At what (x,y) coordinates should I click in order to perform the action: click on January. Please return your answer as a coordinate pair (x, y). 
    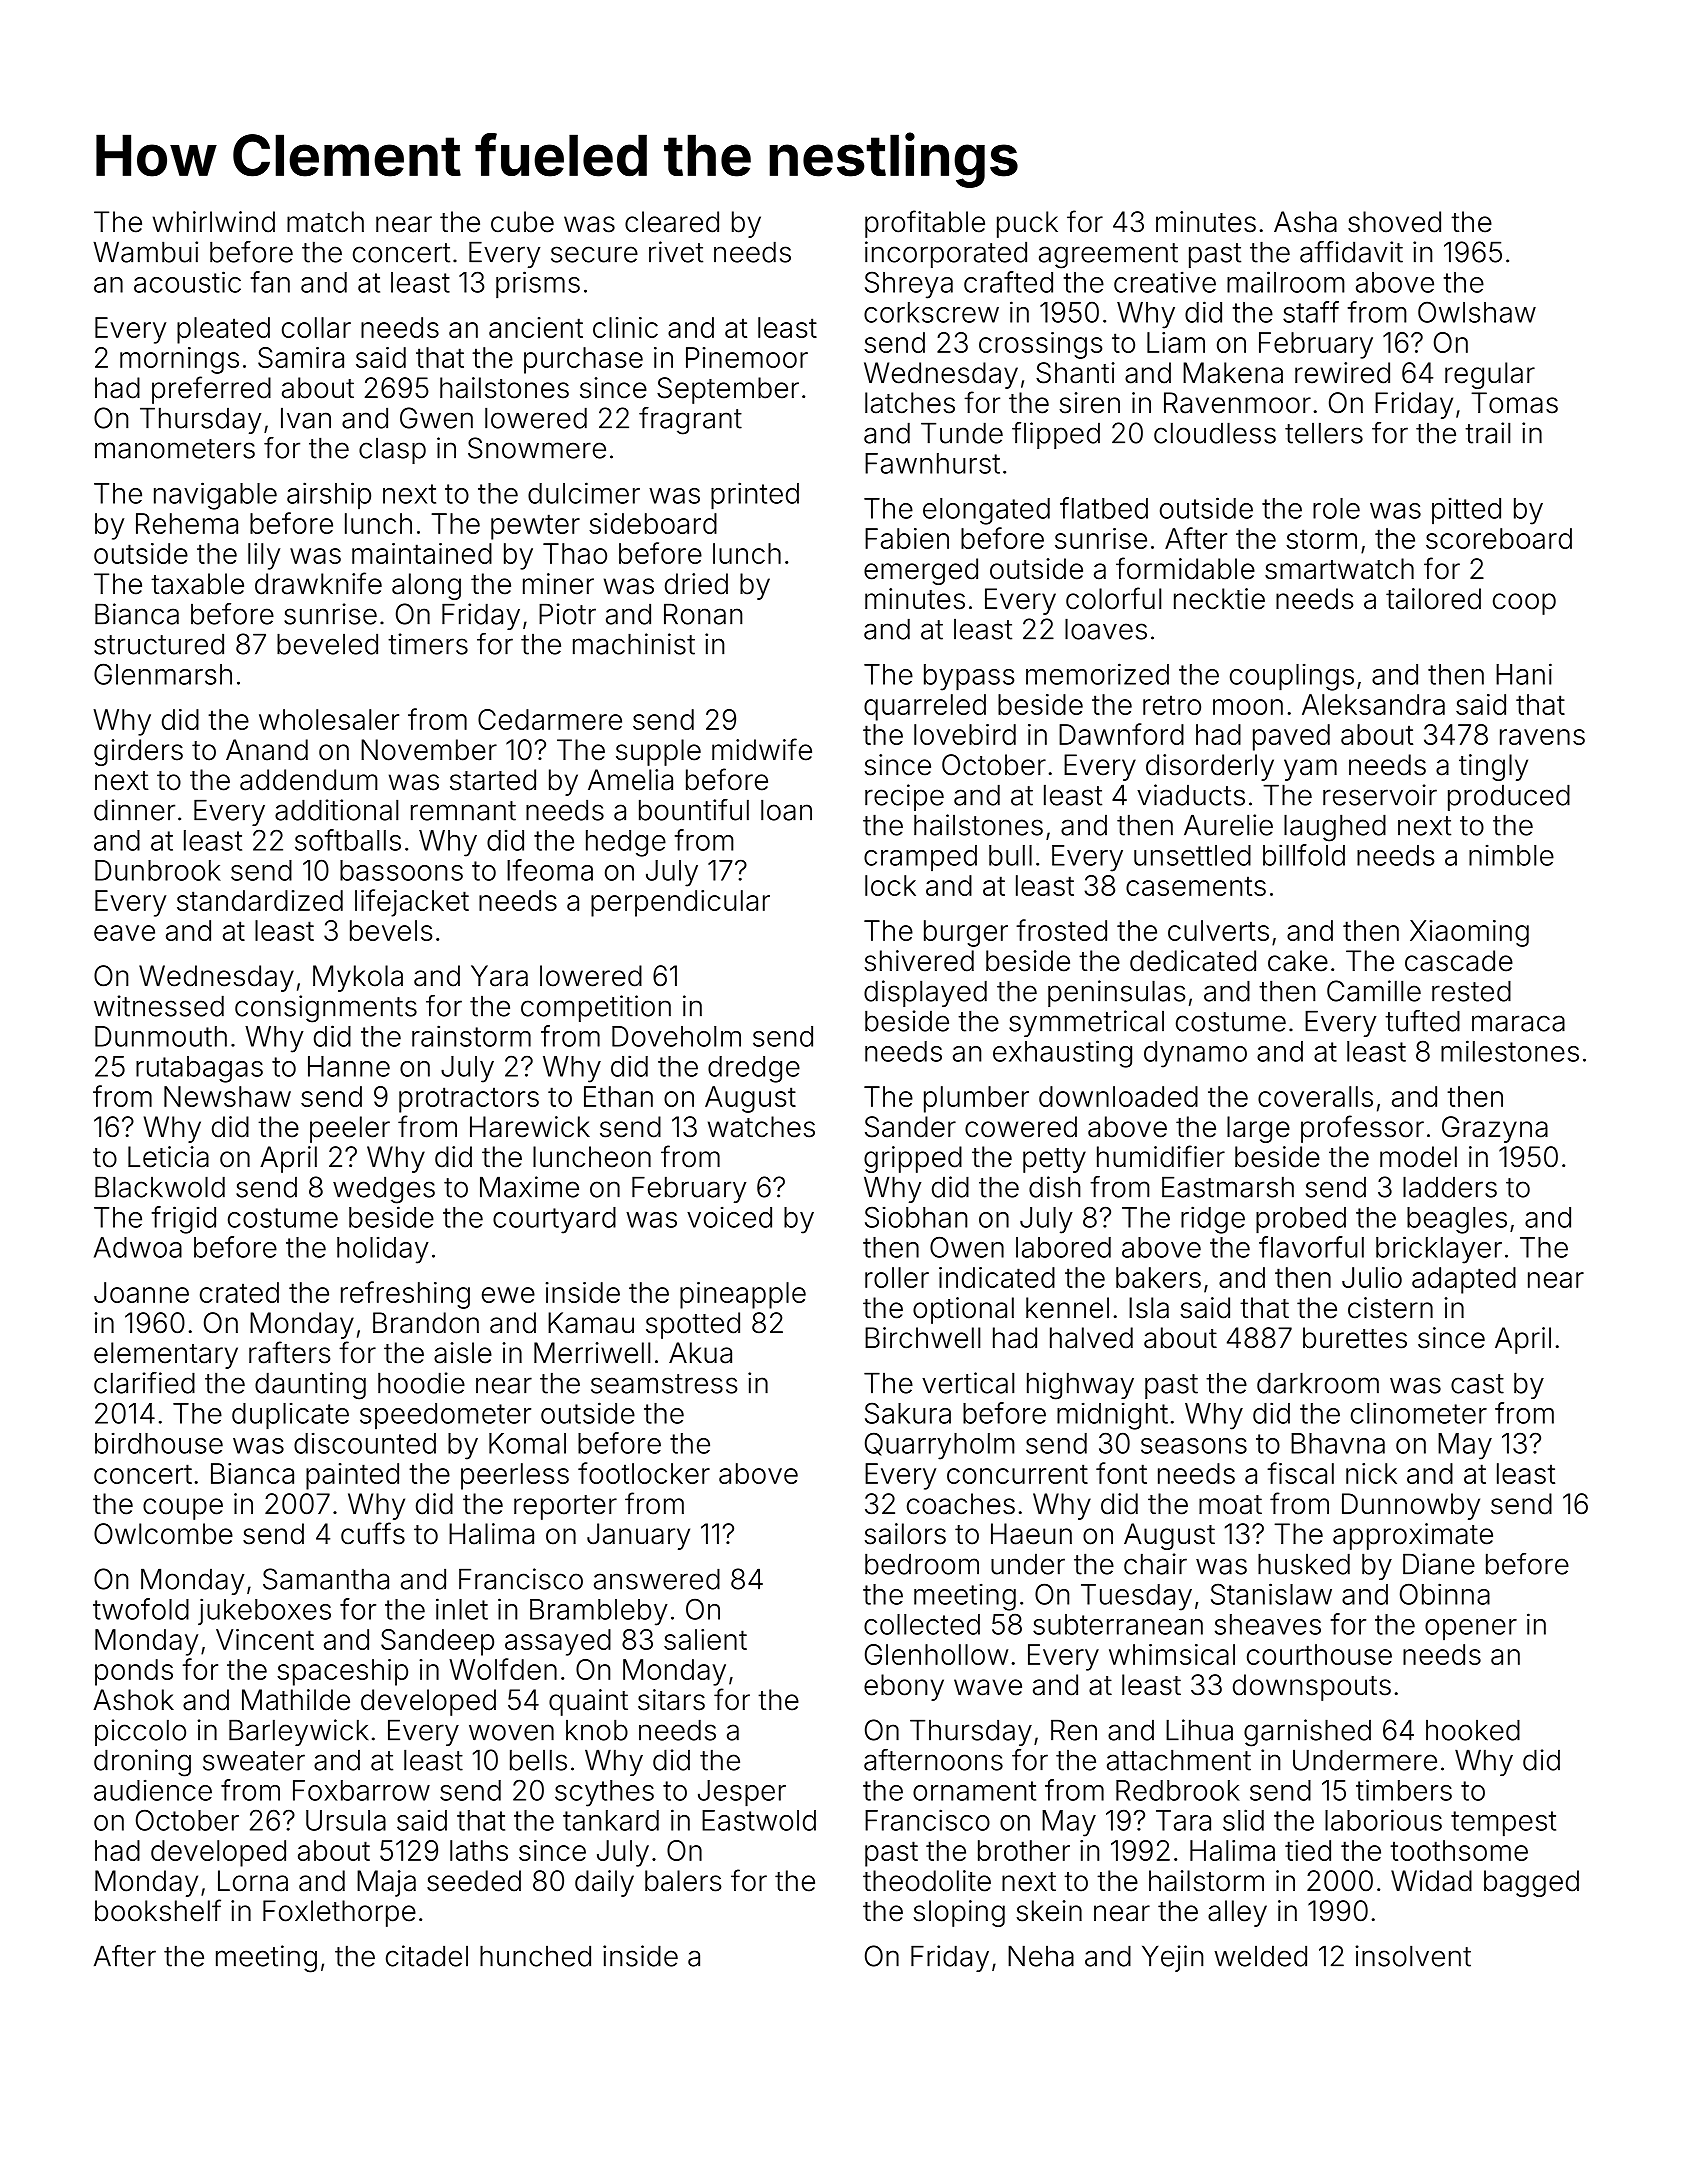
    Looking at the image, I should click on (638, 1536).
